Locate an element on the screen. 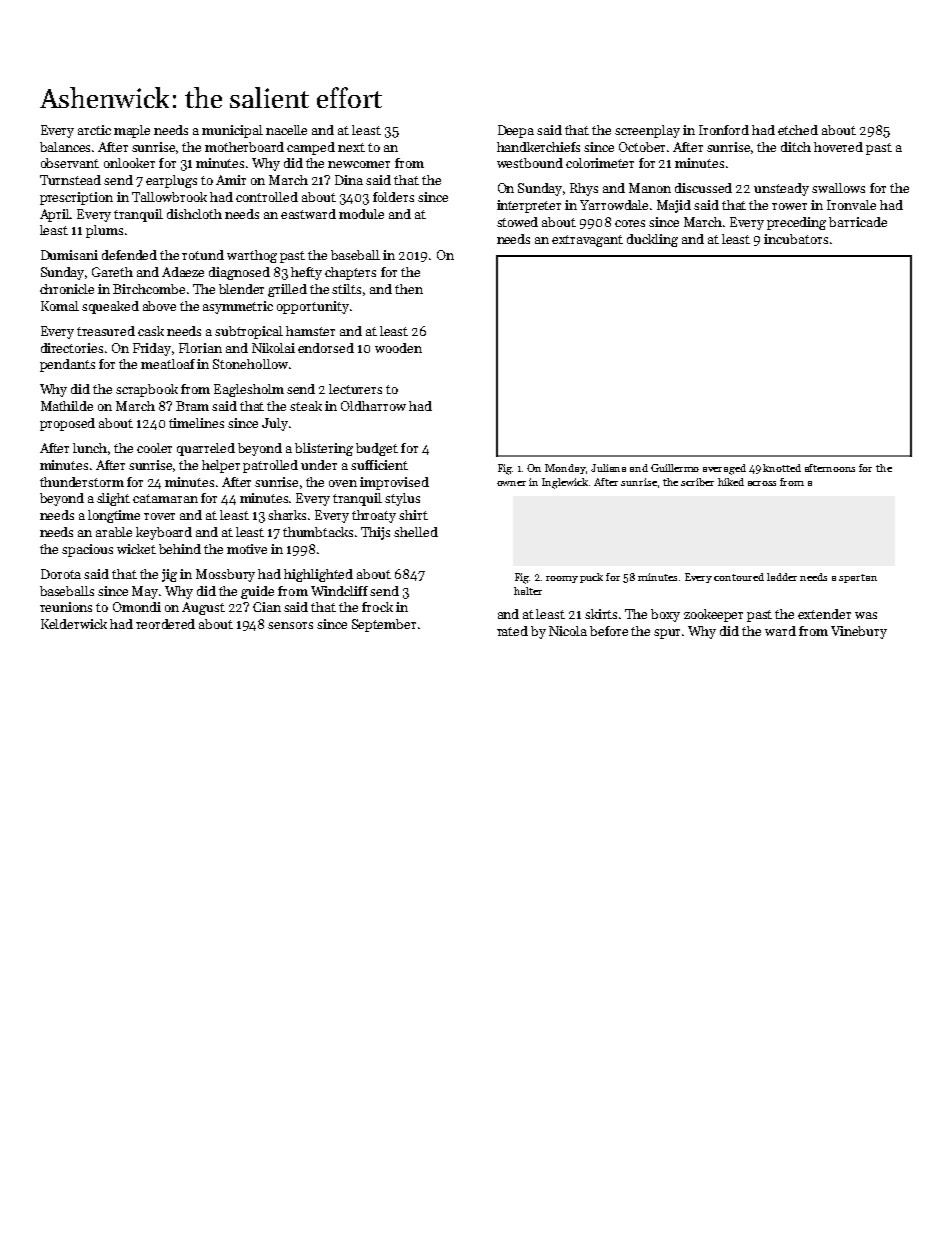 This screenshot has height=1233, width=952. knotted is located at coordinates (782, 468).
